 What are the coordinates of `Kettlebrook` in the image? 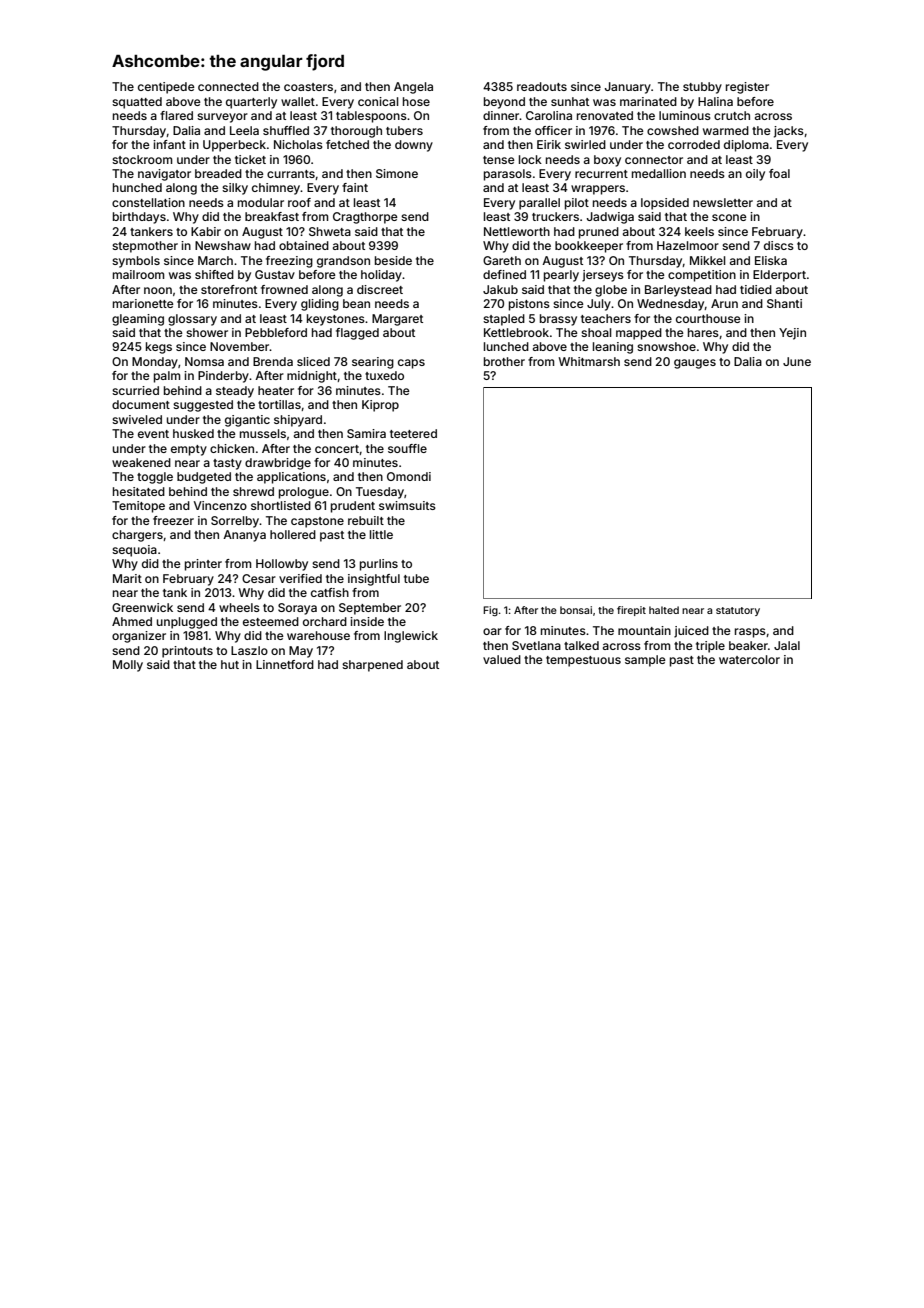 It's located at (516, 332).
